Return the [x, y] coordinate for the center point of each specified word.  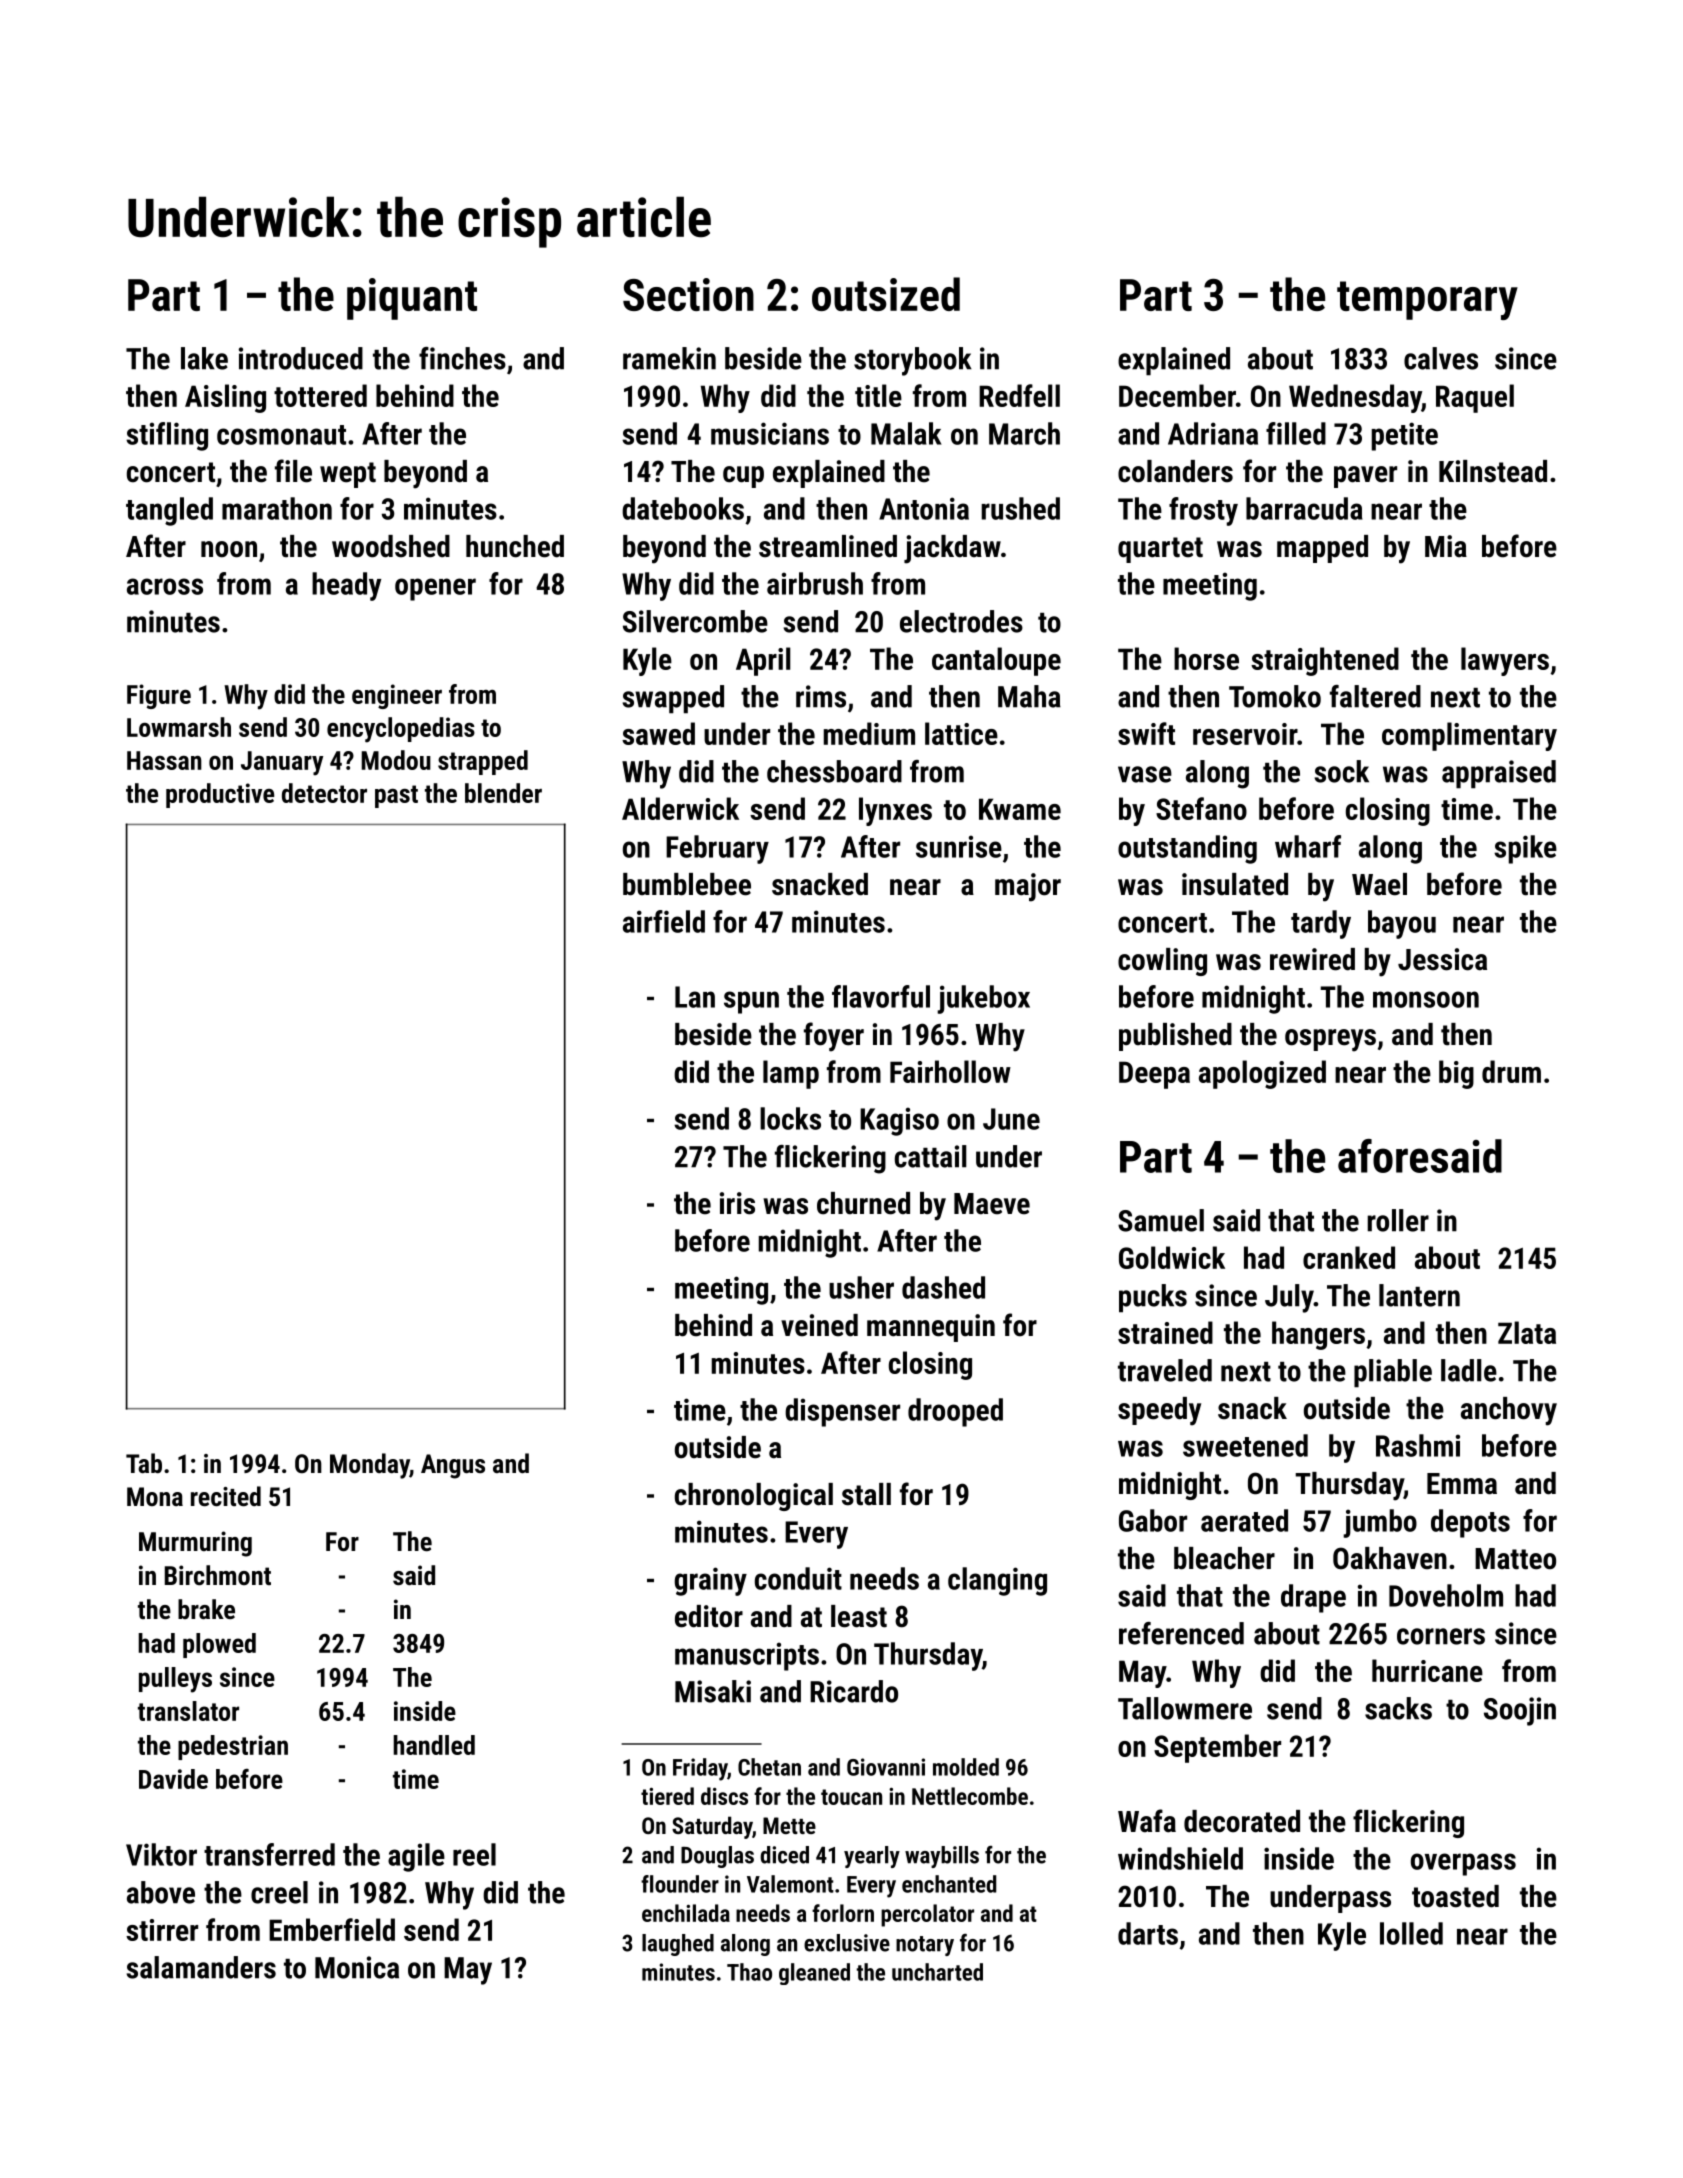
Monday [370, 1466]
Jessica [1442, 959]
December [1177, 395]
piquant [412, 299]
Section [688, 294]
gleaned [814, 1974]
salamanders [201, 1967]
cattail [931, 1156]
